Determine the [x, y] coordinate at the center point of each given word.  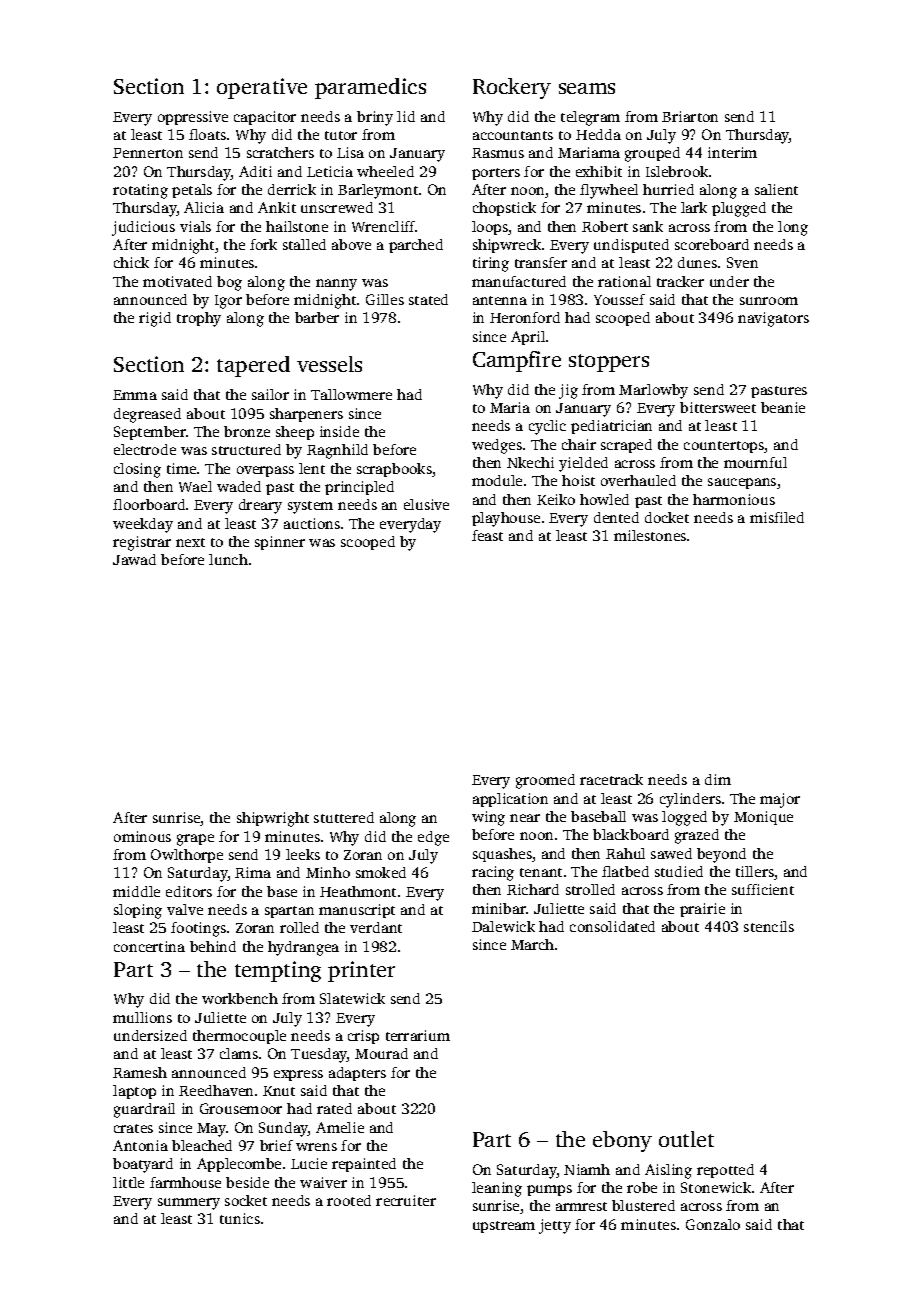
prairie [702, 910]
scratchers [280, 152]
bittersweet [718, 407]
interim [732, 152]
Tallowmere [351, 394]
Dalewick [503, 926]
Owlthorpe [187, 856]
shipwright [273, 819]
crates [133, 1128]
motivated [177, 281]
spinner [280, 543]
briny [375, 118]
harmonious [734, 499]
